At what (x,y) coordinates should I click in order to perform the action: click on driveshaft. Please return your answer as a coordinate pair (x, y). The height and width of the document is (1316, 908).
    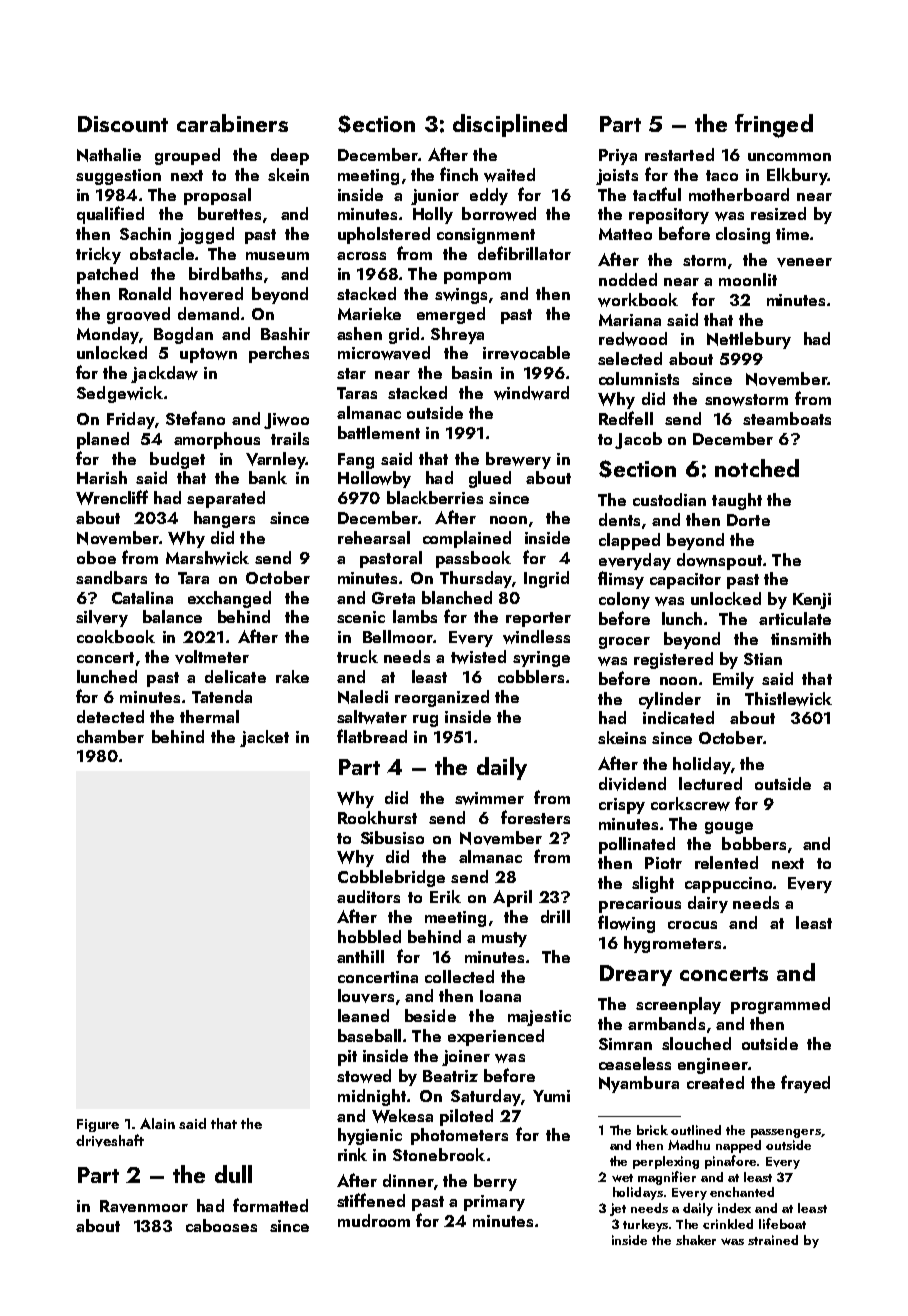
    Looking at the image, I should click on (110, 1140).
